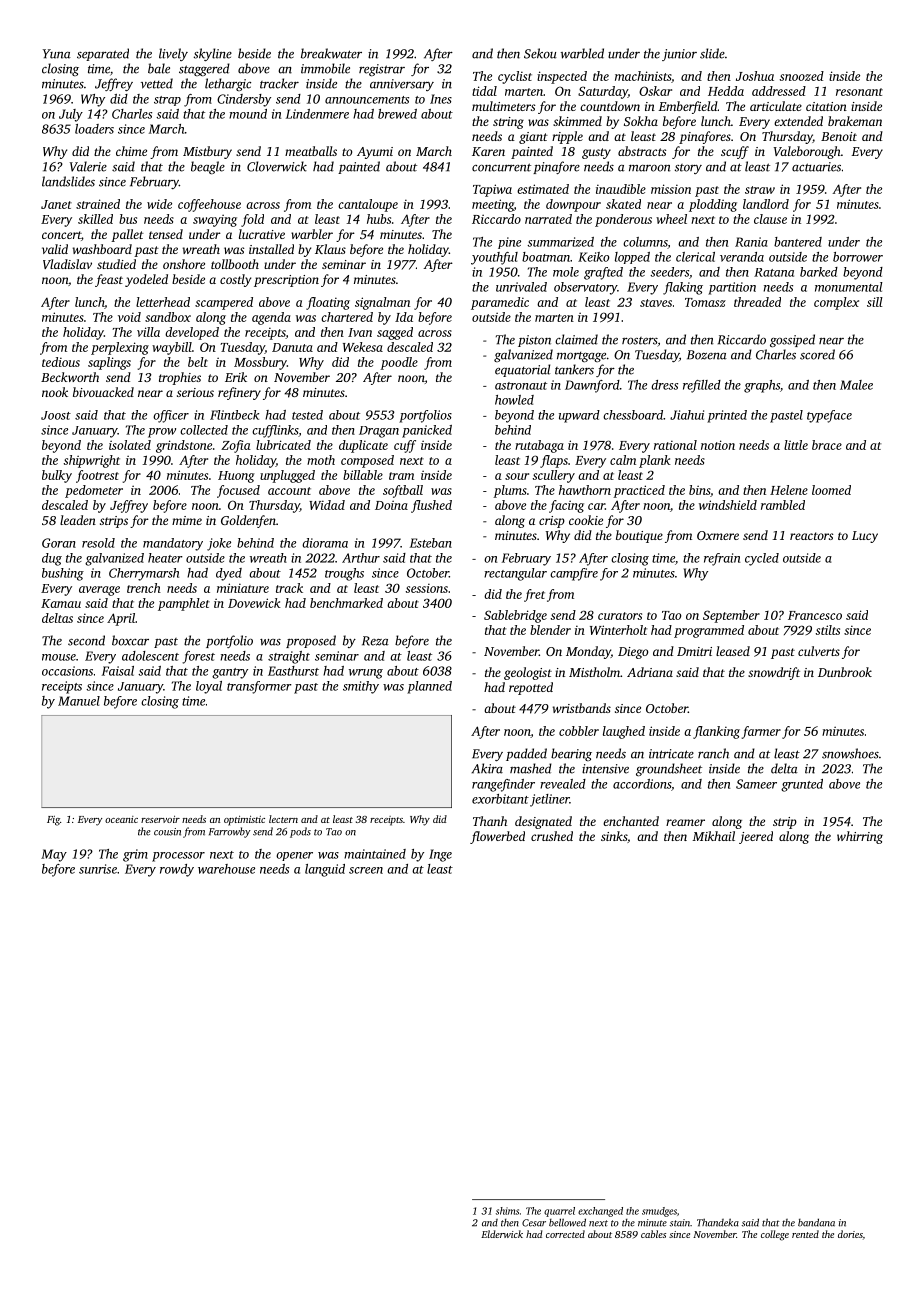 The width and height of the screenshot is (924, 1308). Describe the element at coordinates (671, 754) in the screenshot. I see `intricate` at that location.
